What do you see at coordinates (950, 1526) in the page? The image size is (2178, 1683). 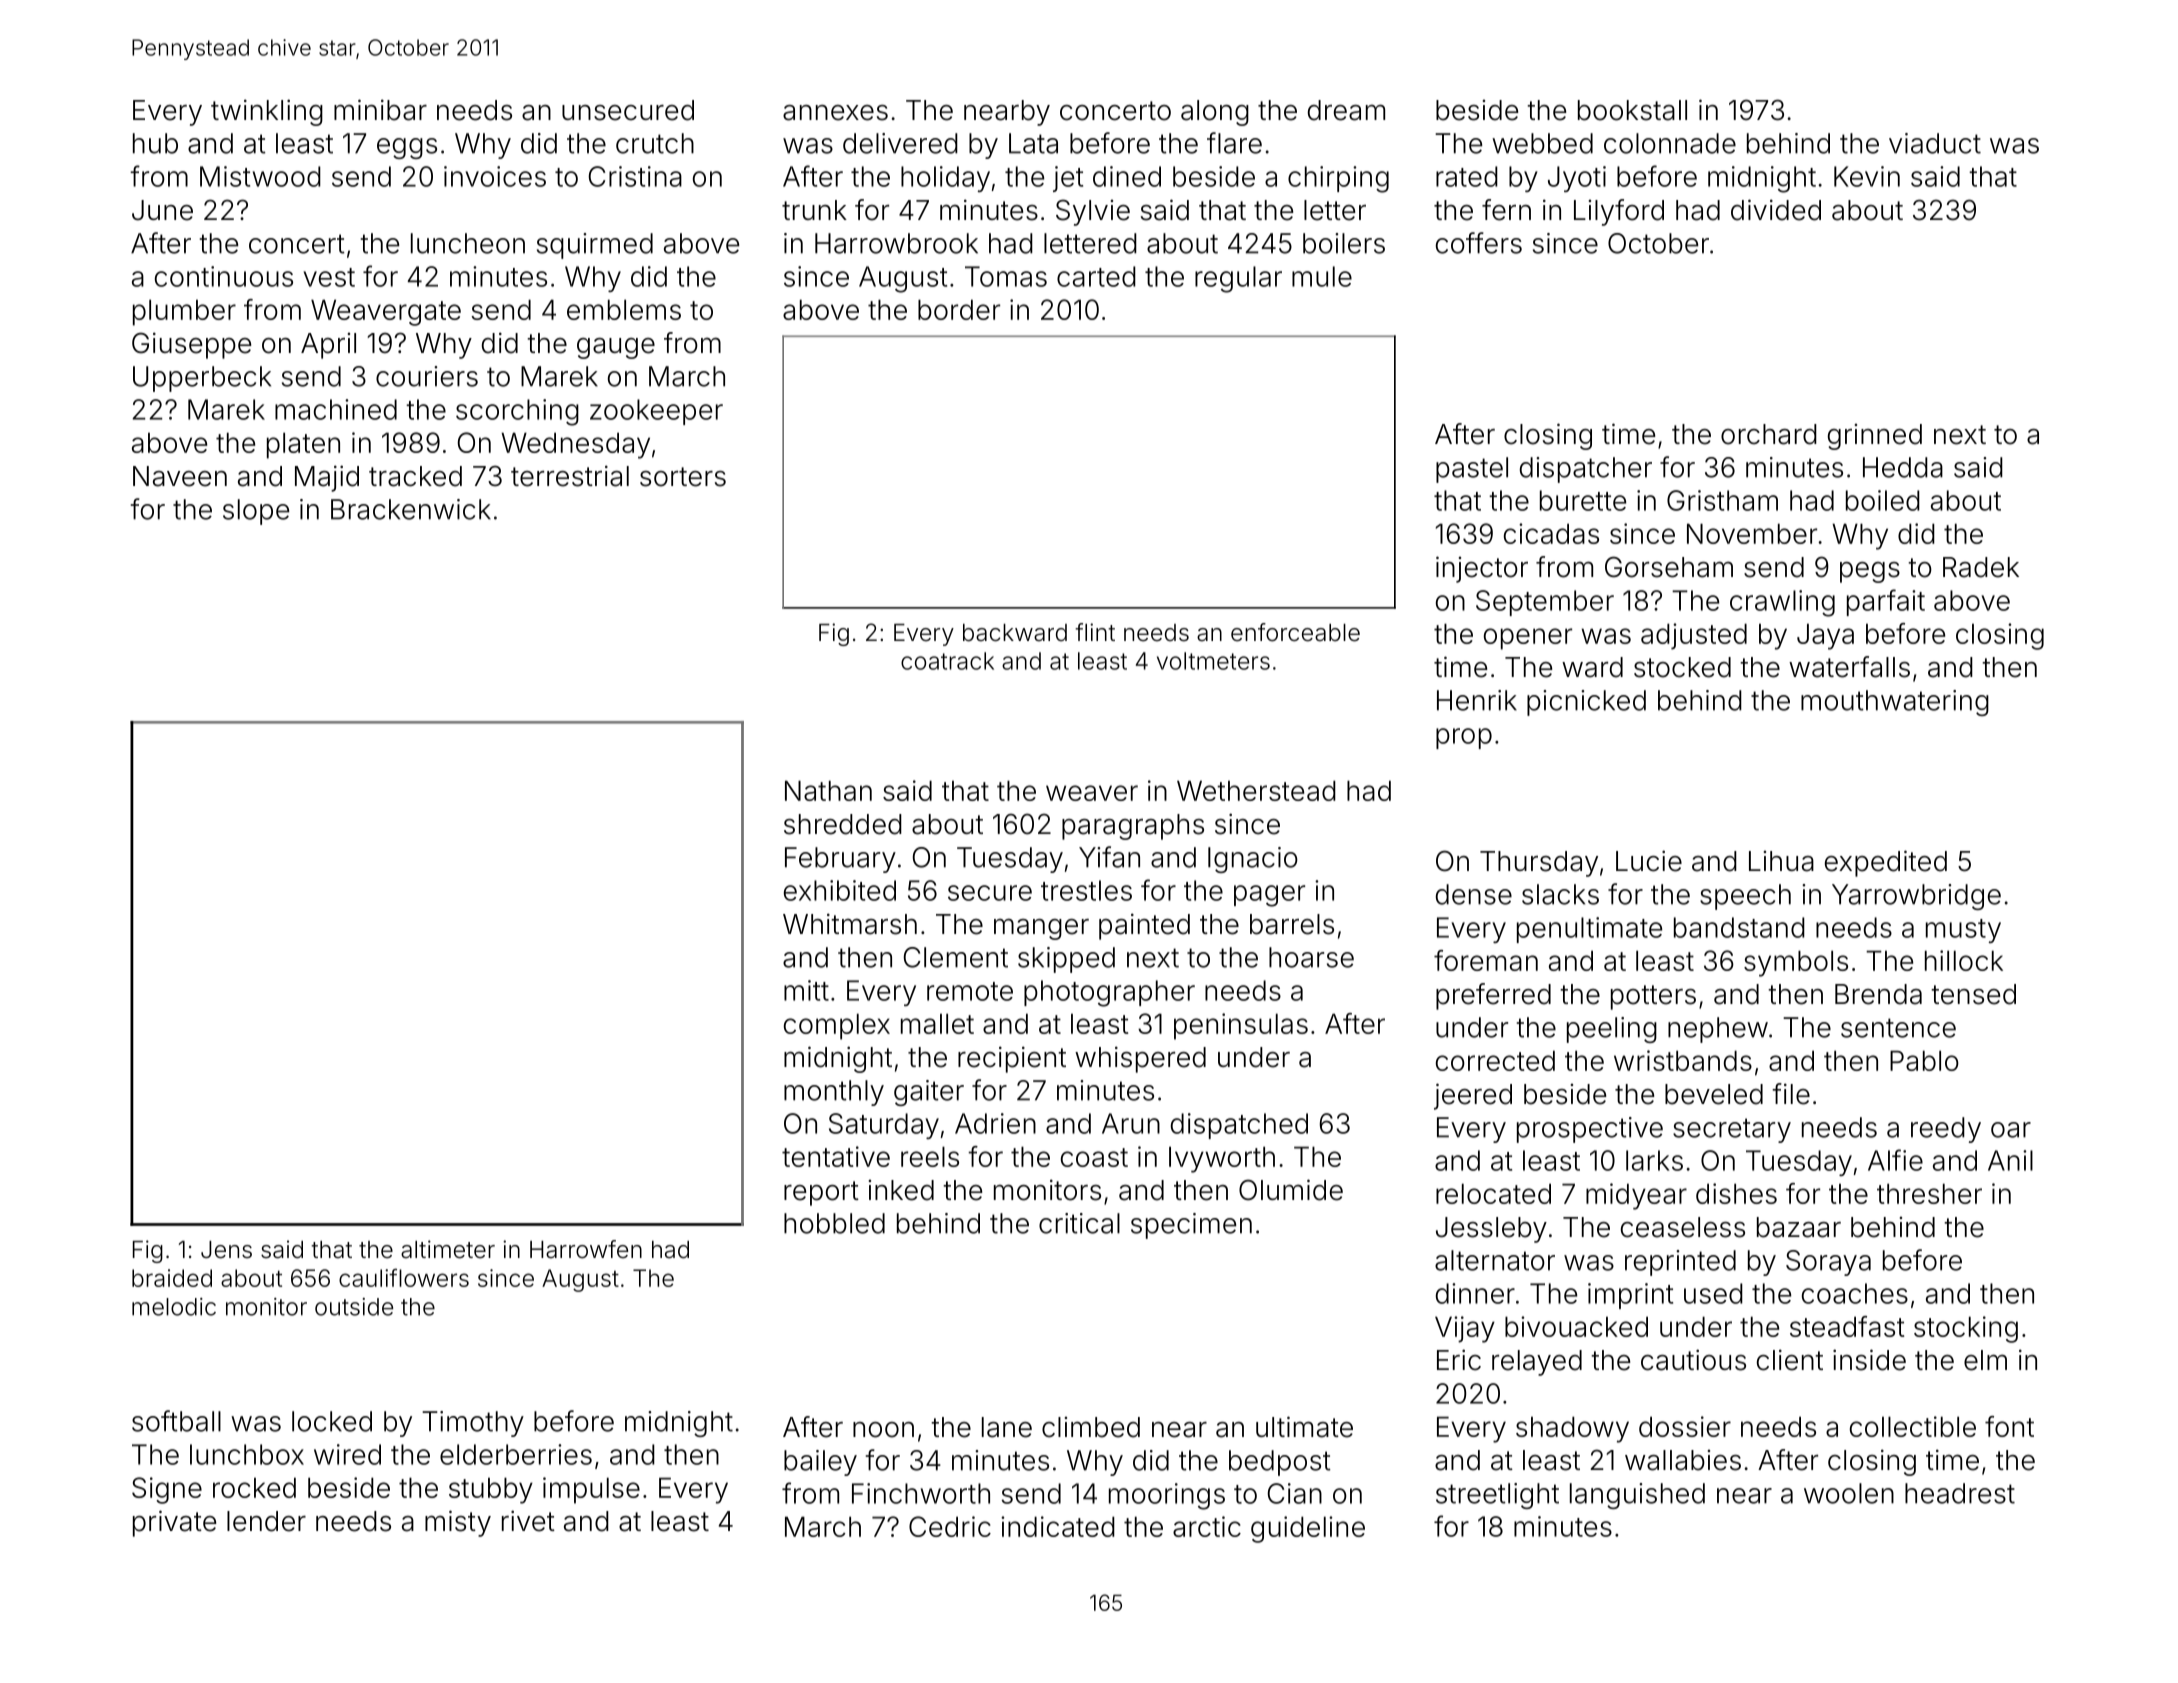 I see `Cedric` at bounding box center [950, 1526].
